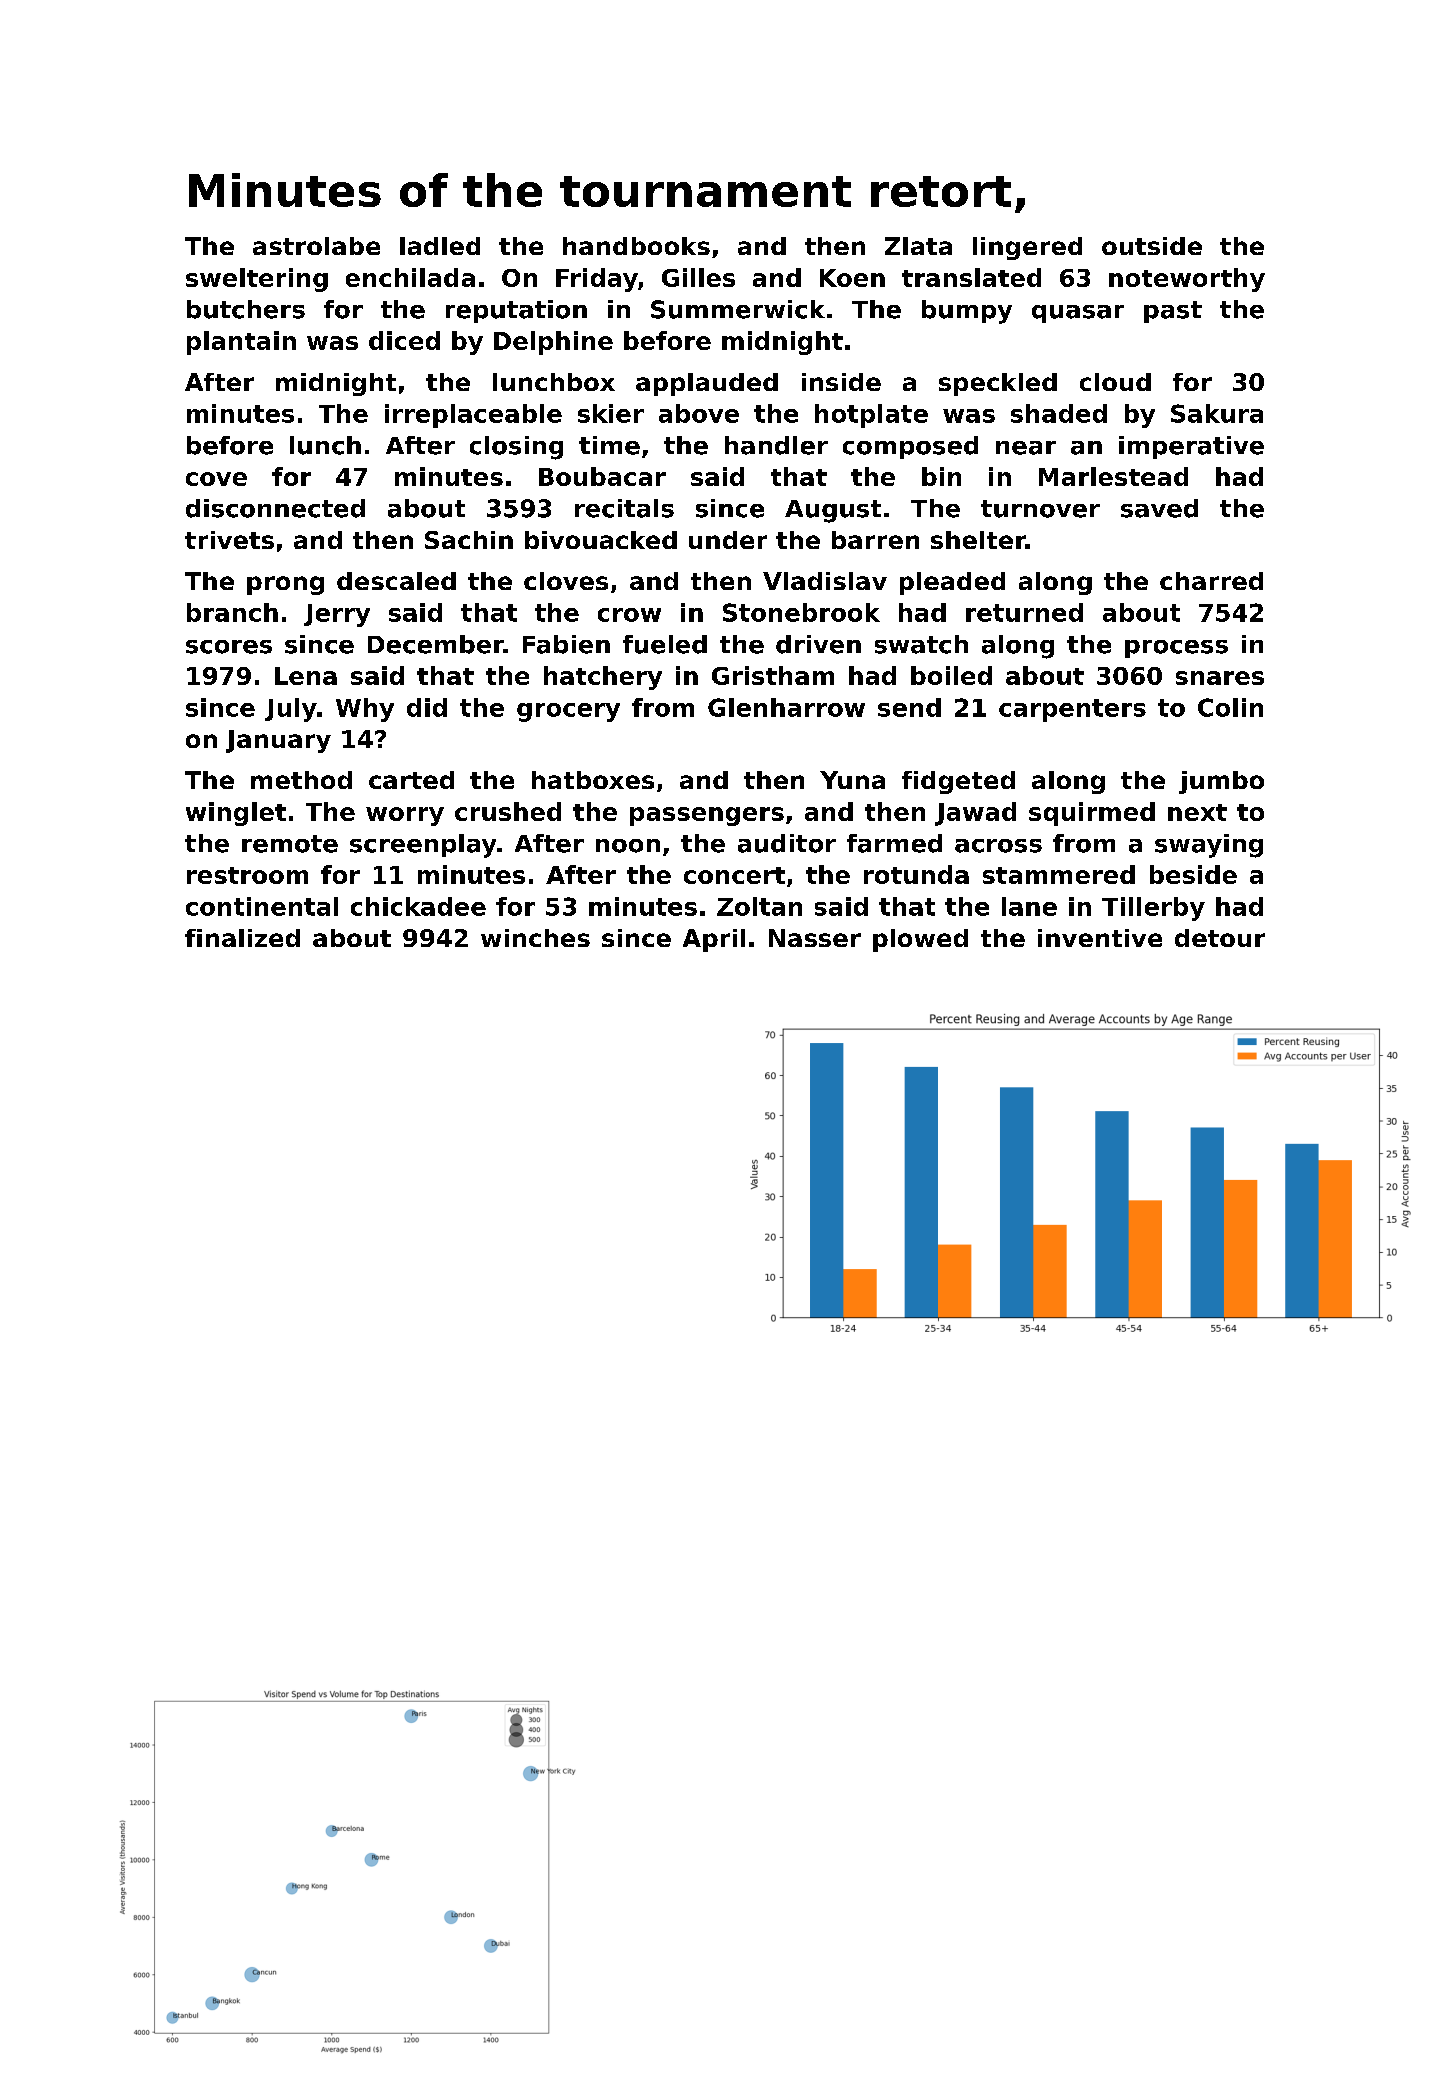  What do you see at coordinates (440, 246) in the document?
I see `ladled` at bounding box center [440, 246].
